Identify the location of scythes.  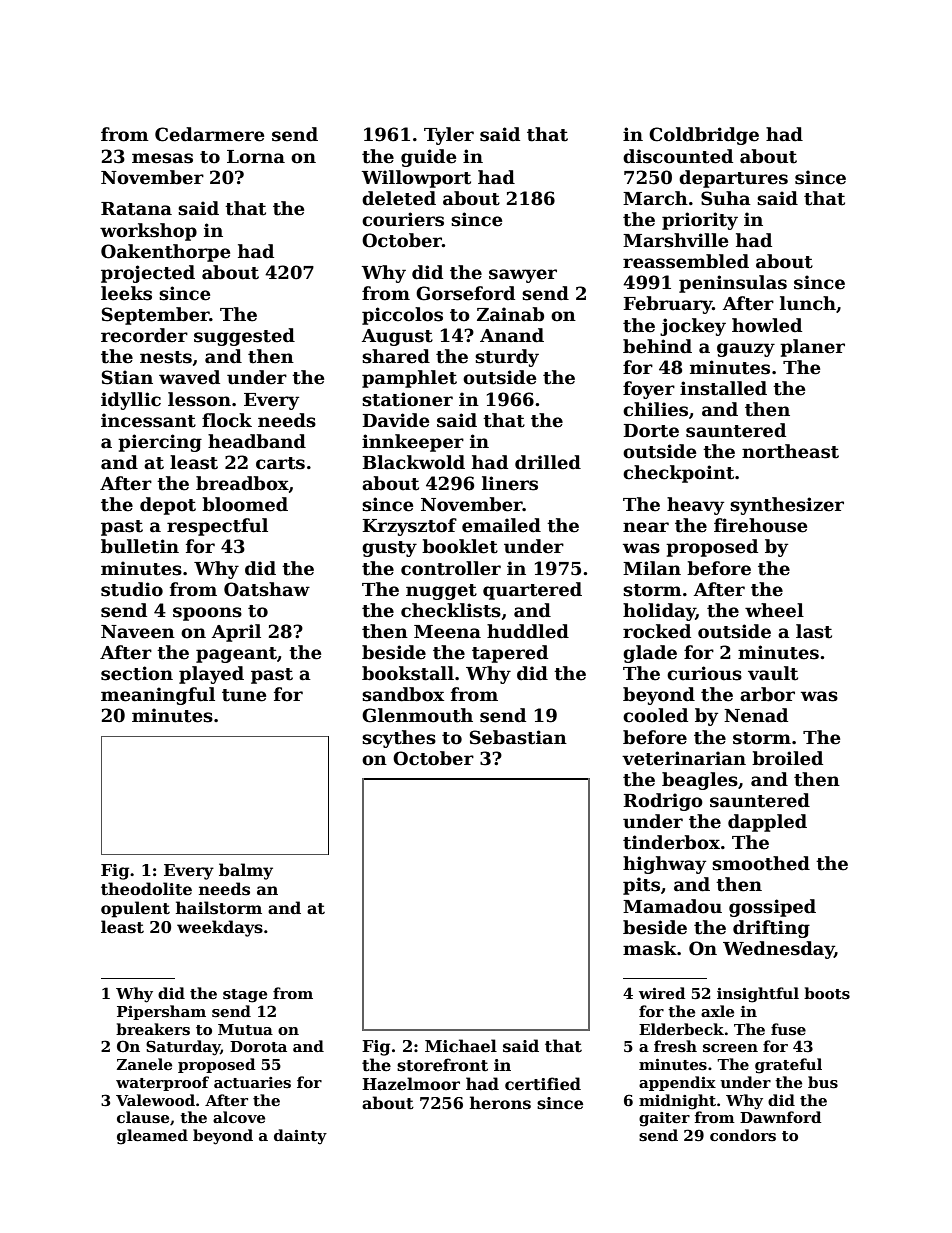
(399, 739).
